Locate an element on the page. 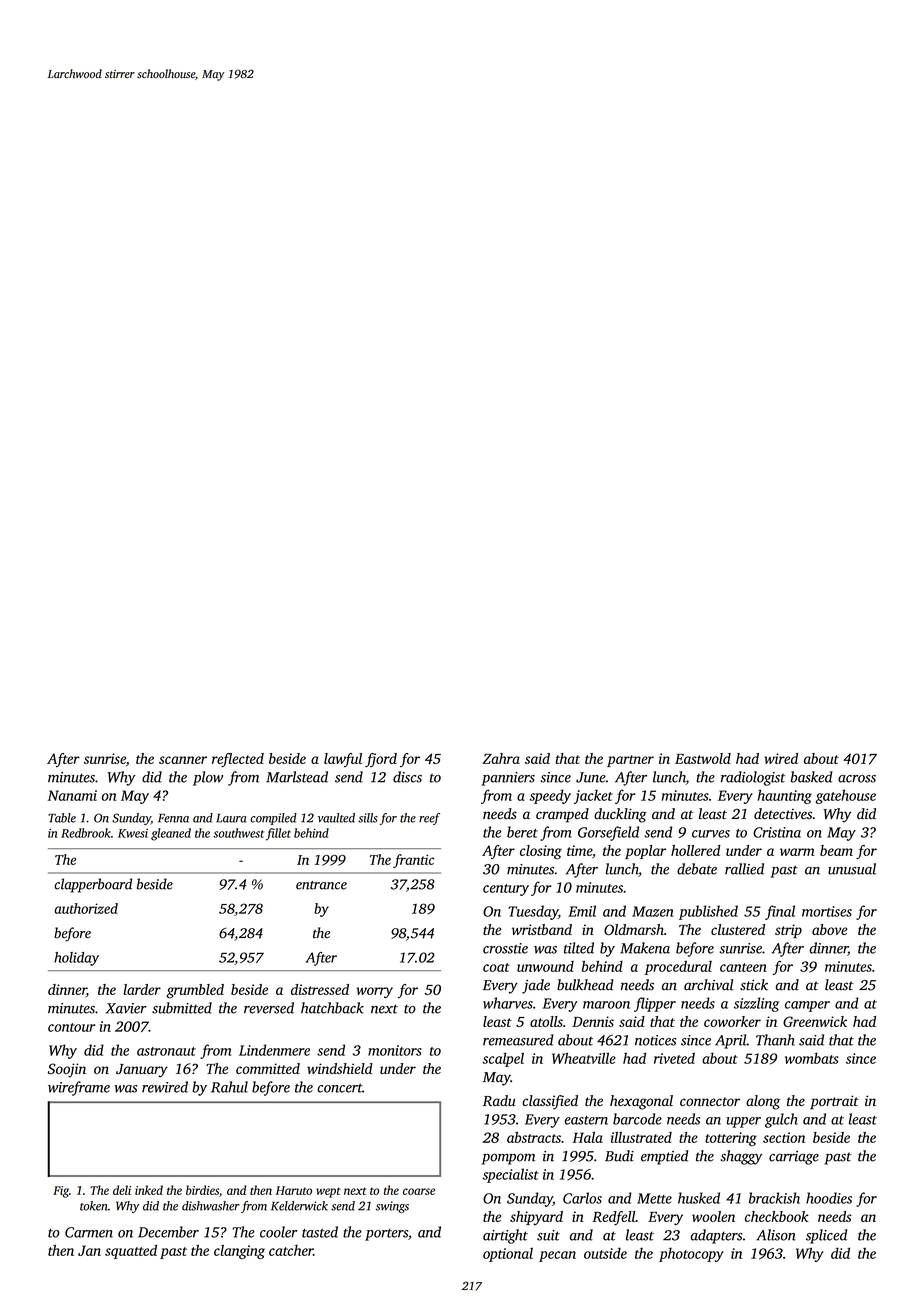 The image size is (924, 1314). above is located at coordinates (829, 929).
